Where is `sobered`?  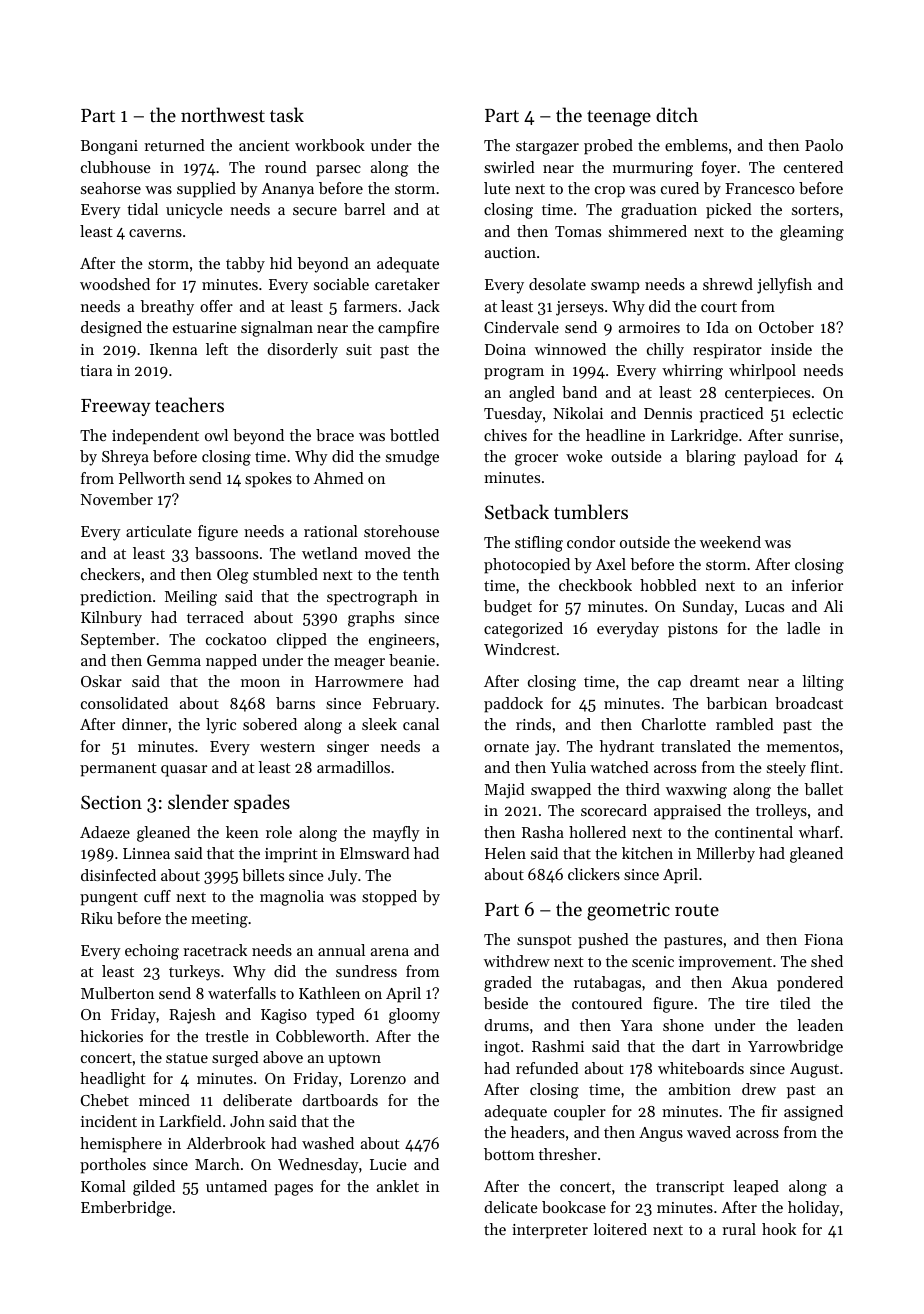 sobered is located at coordinates (270, 724).
